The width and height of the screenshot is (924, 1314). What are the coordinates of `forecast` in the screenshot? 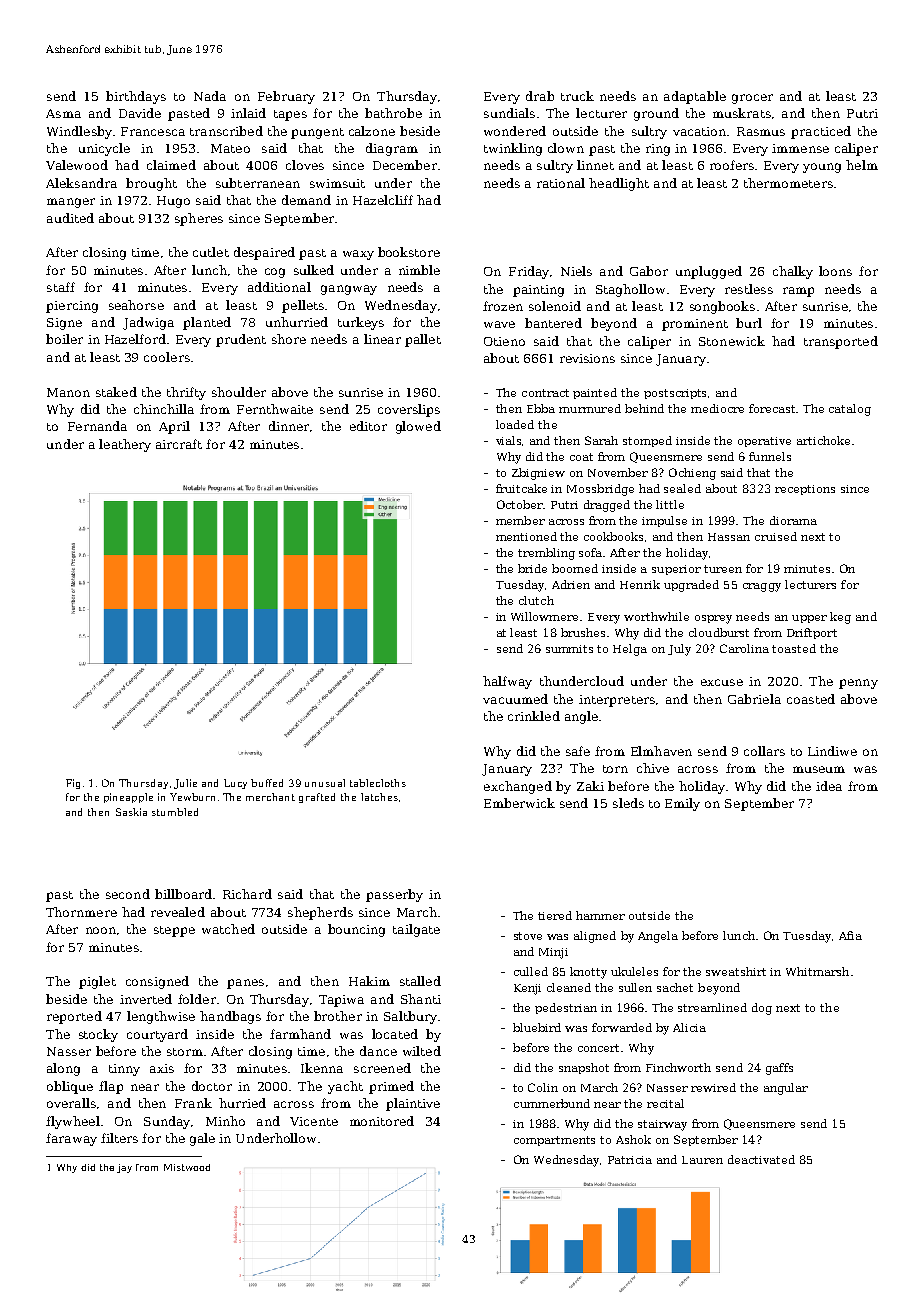 It's located at (773, 408).
